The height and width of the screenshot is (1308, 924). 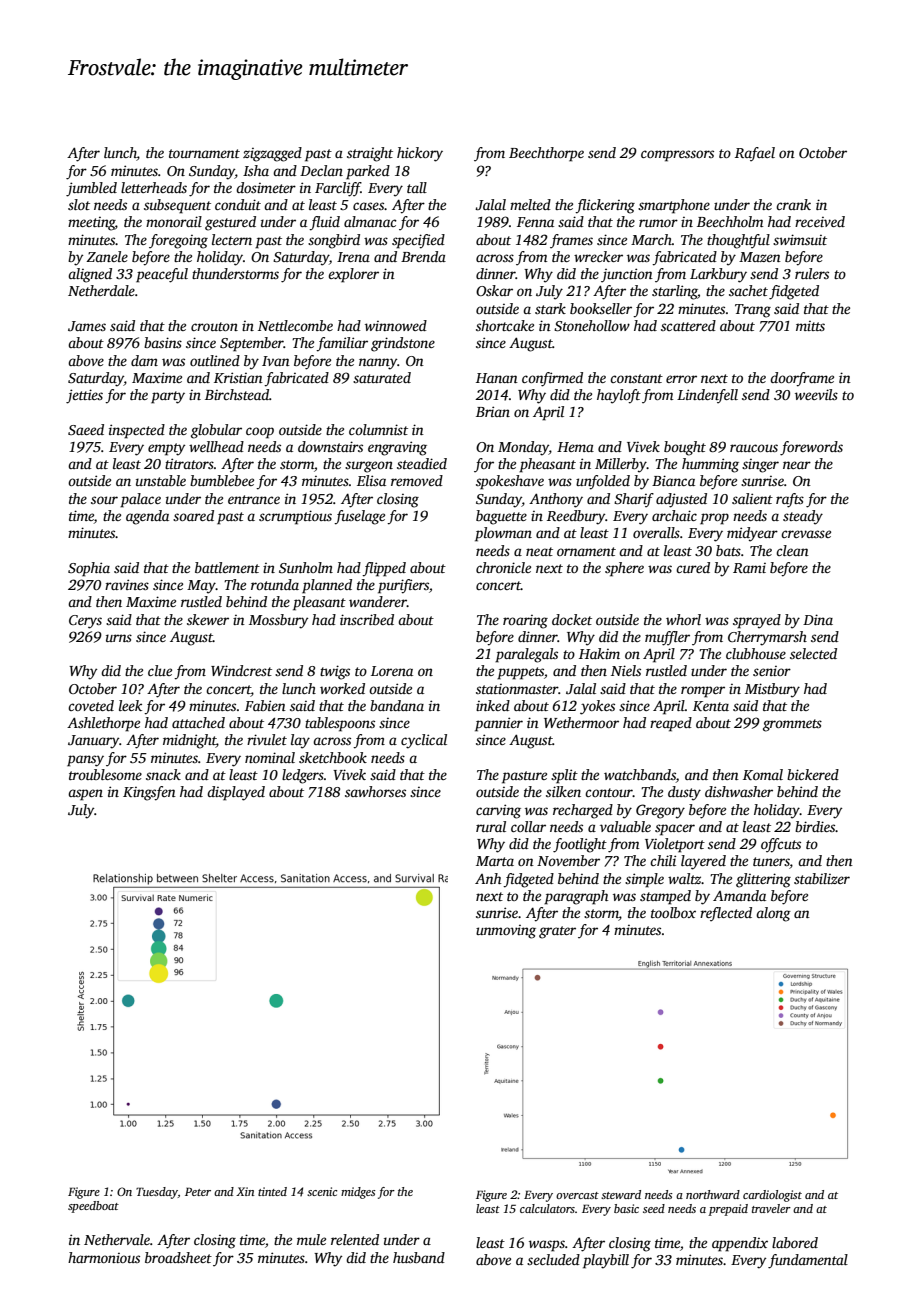 What do you see at coordinates (755, 154) in the screenshot?
I see `Rafael` at bounding box center [755, 154].
